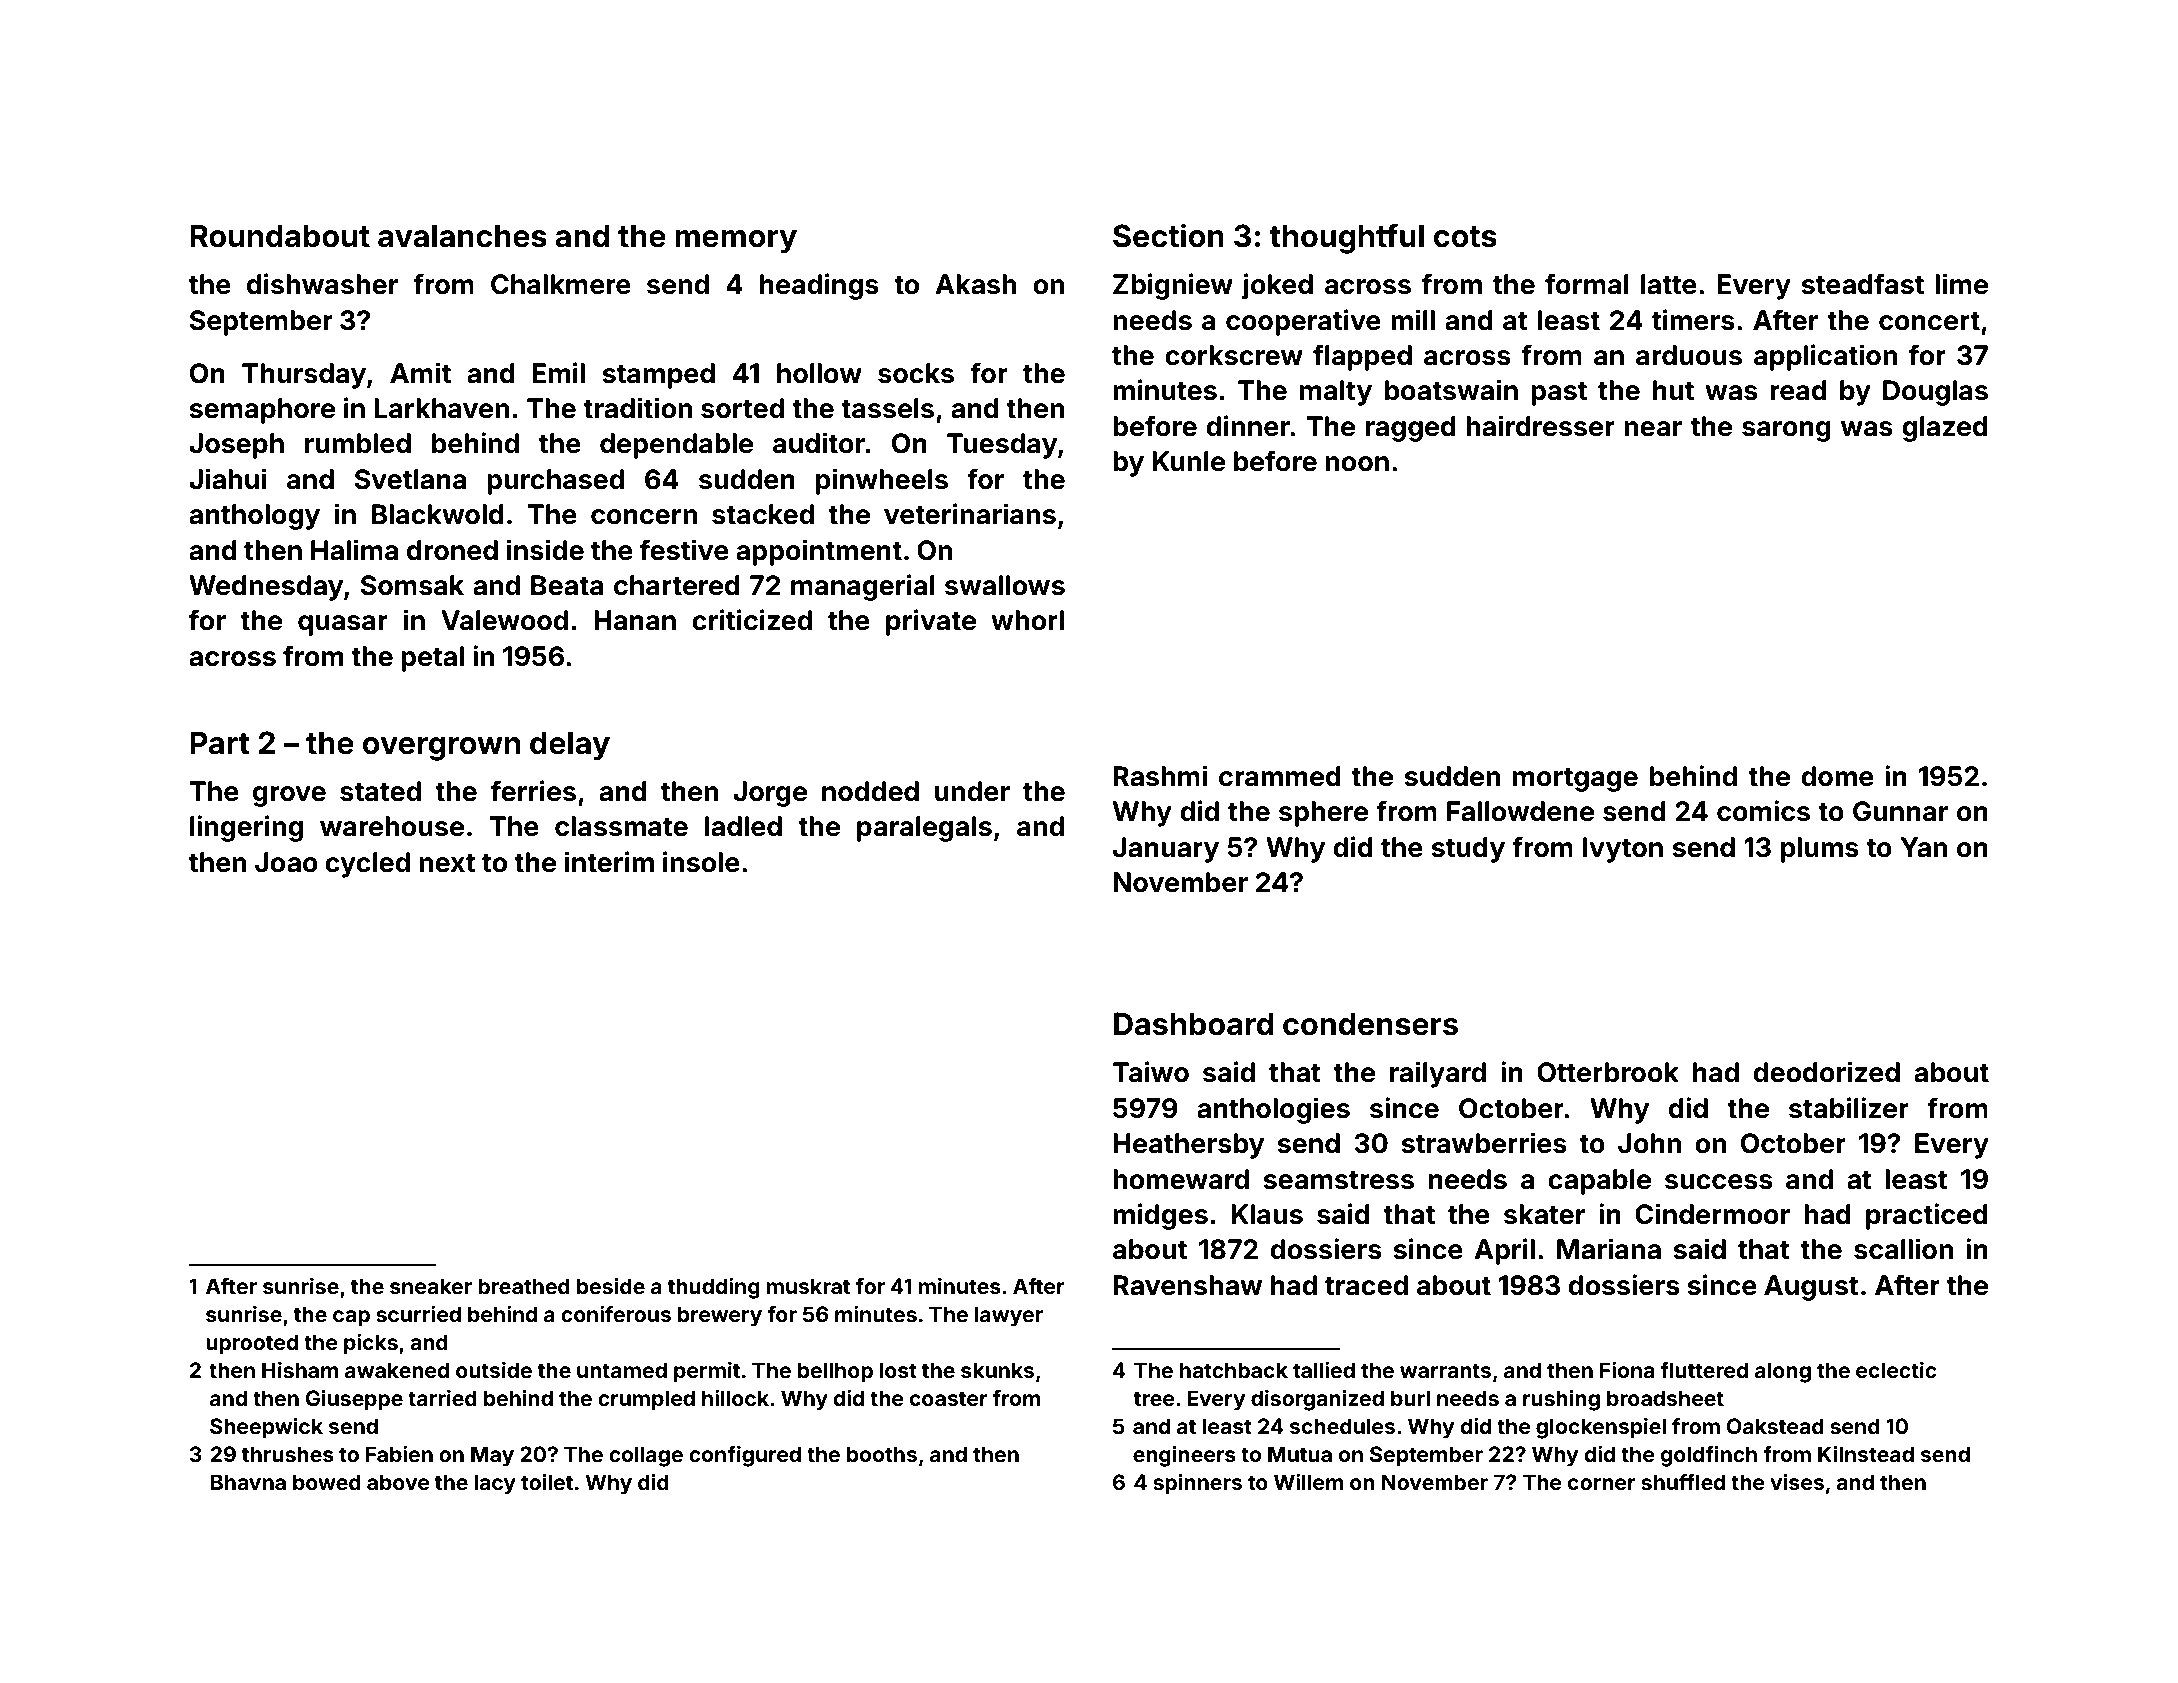 The height and width of the screenshot is (1683, 2178). Describe the element at coordinates (1002, 446) in the screenshot. I see `Tuesday` at that location.
